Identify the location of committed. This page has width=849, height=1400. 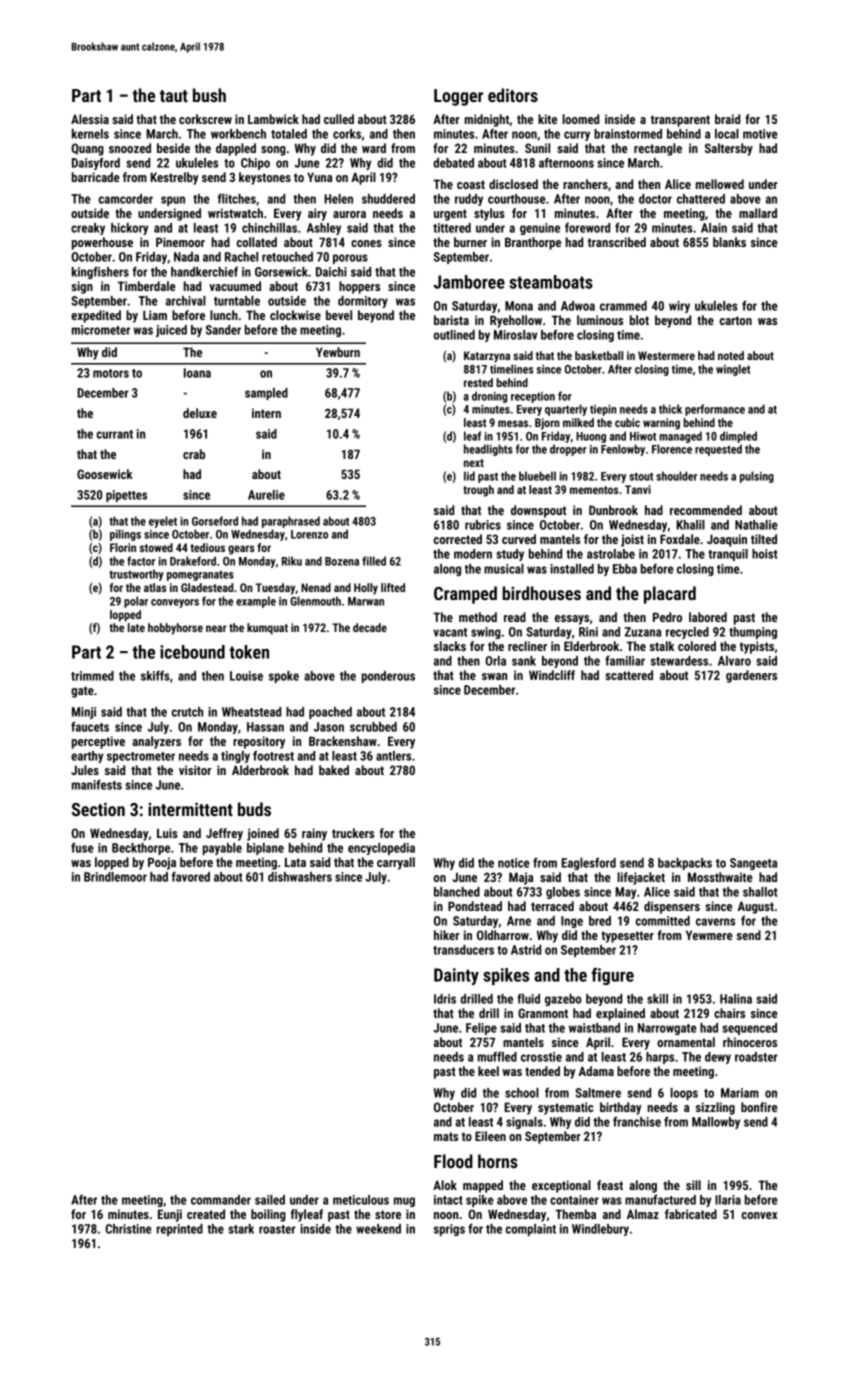
(663, 921).
